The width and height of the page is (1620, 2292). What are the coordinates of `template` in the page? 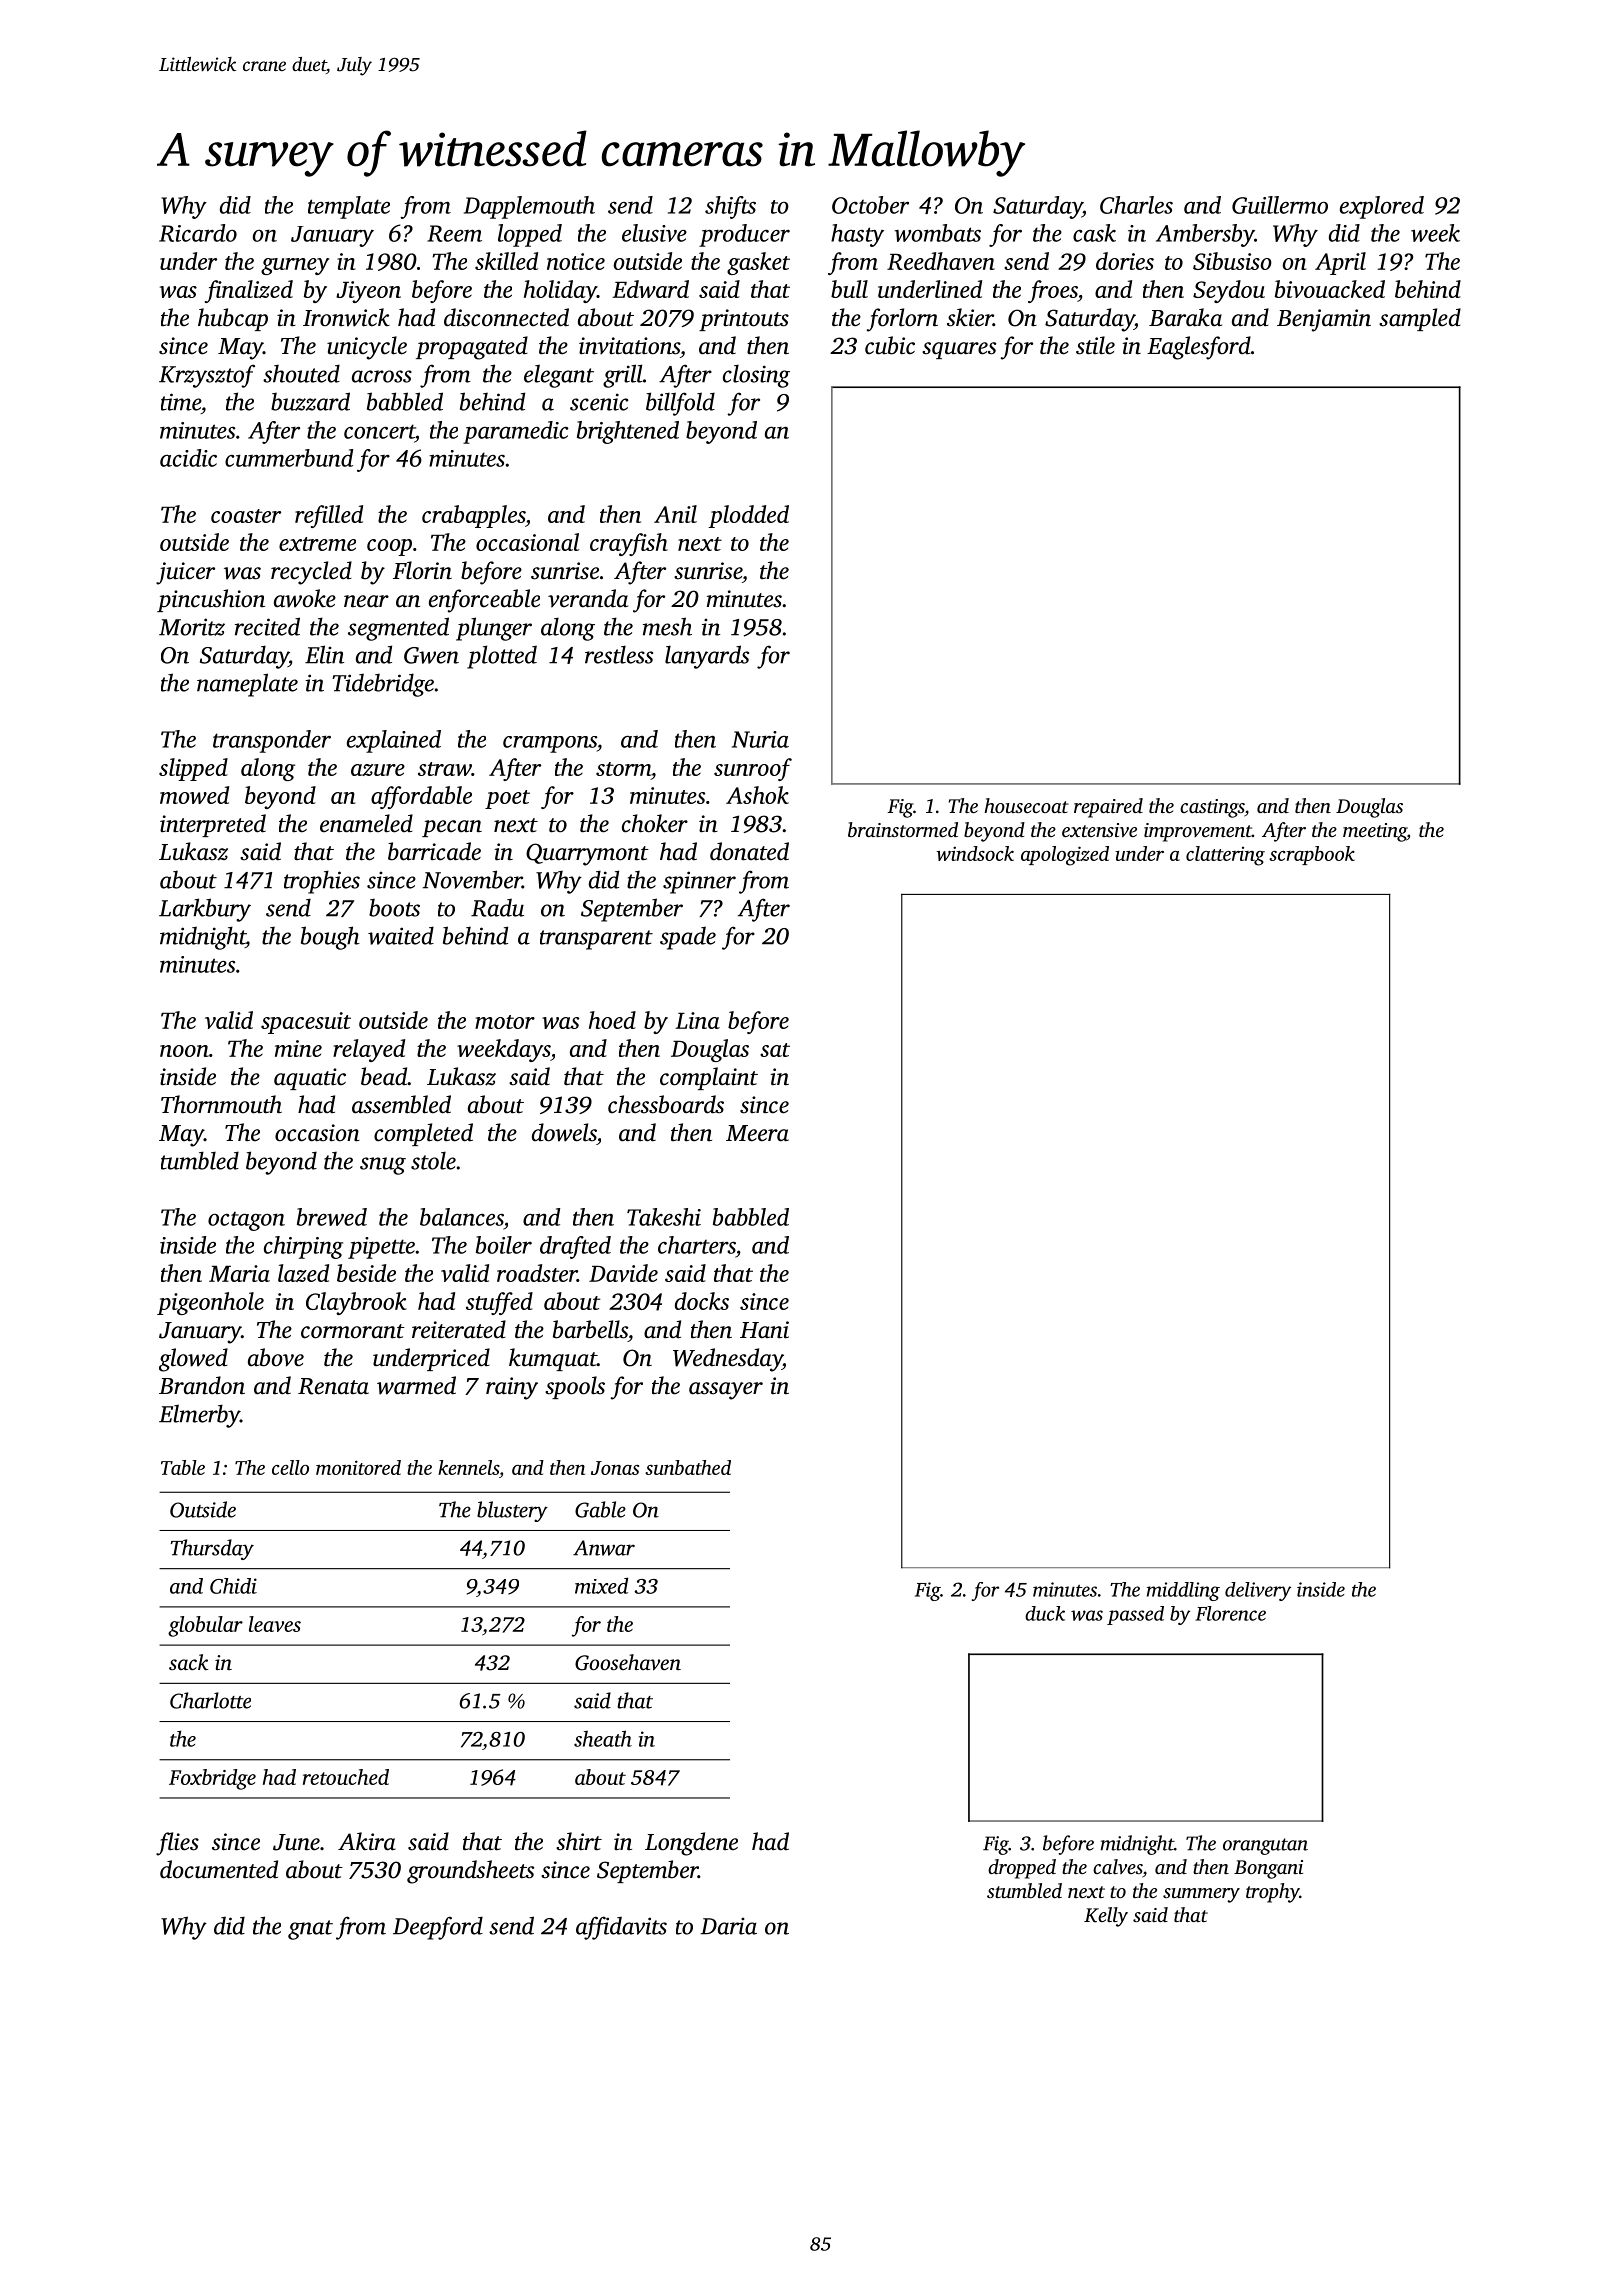 It's located at (349, 207).
